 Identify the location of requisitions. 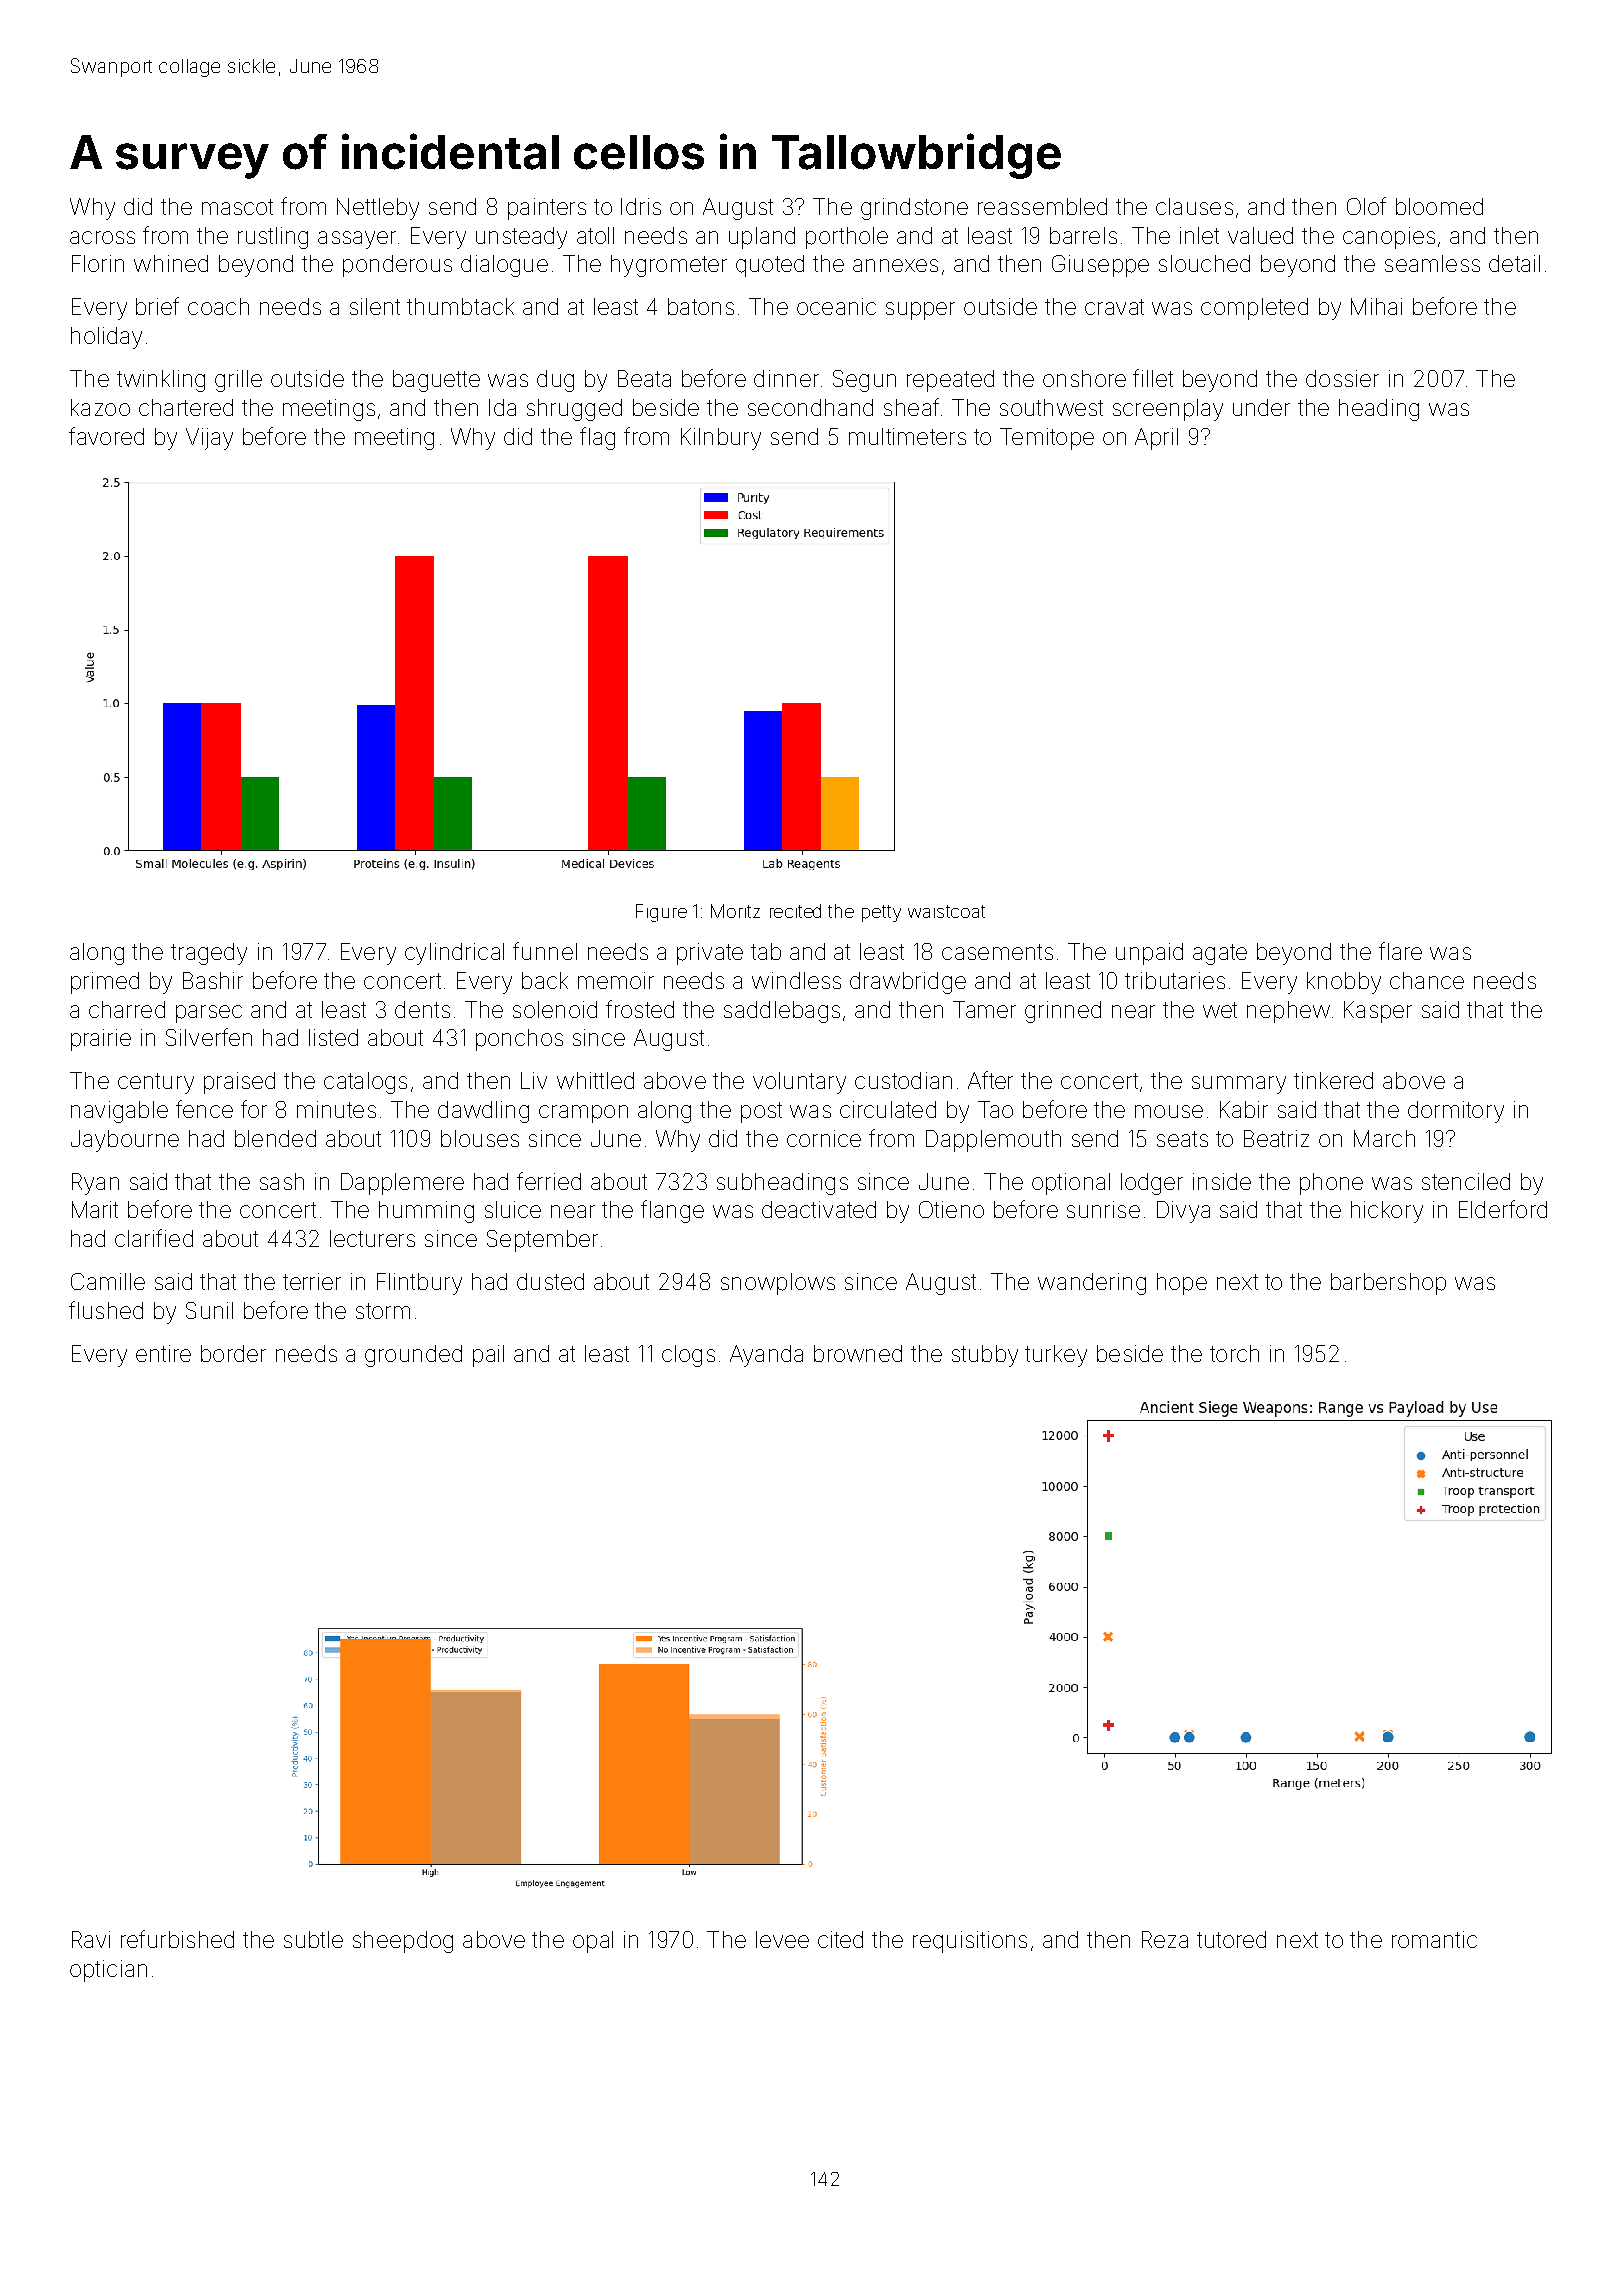
(970, 1942).
